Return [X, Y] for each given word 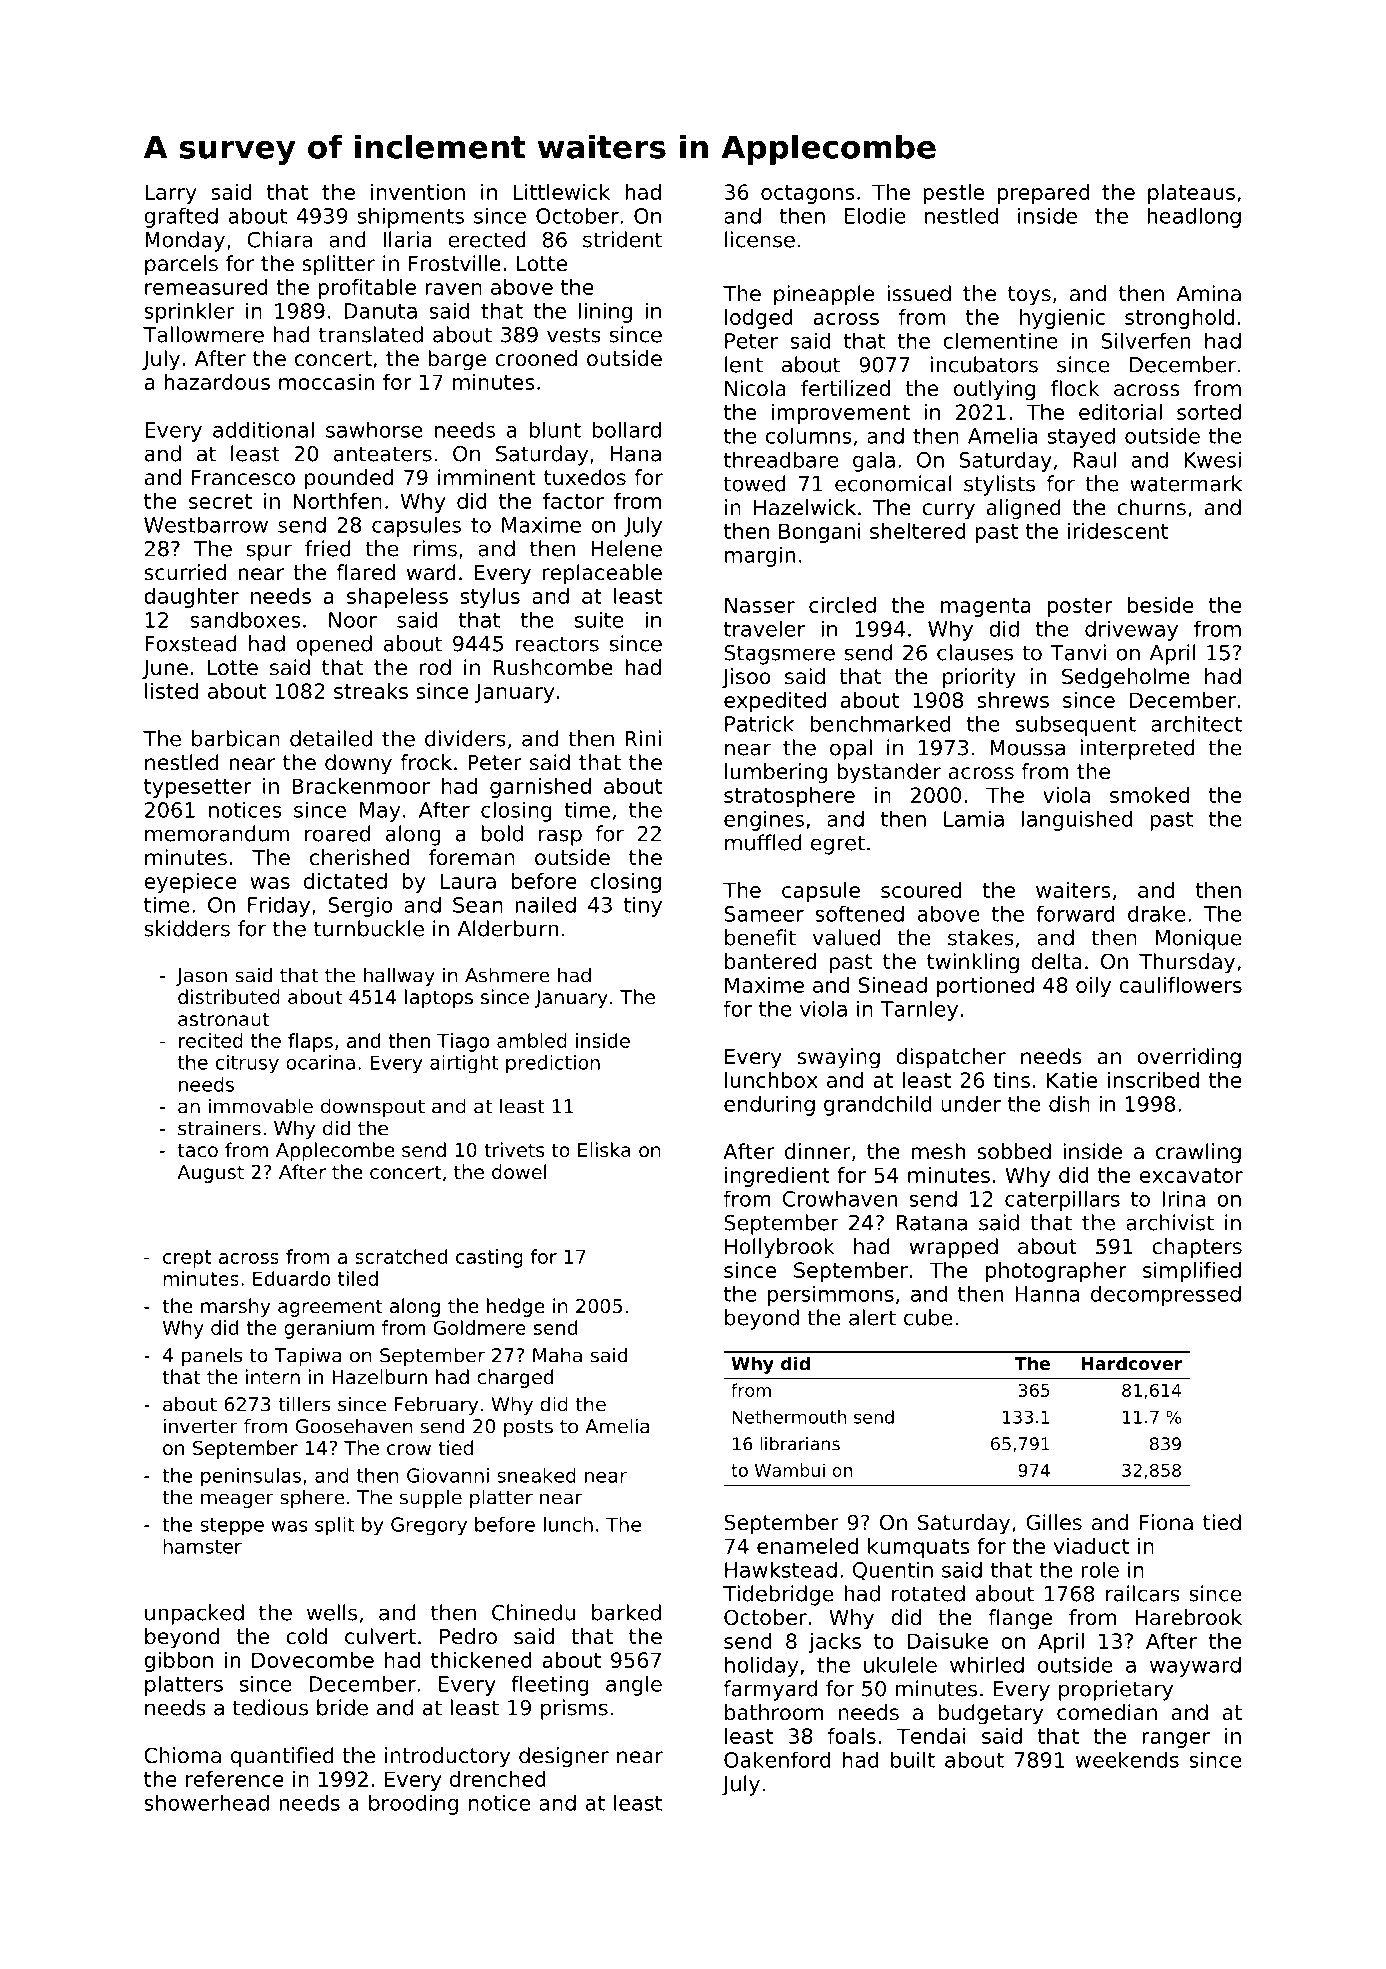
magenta [986, 607]
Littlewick [562, 192]
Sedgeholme [1126, 678]
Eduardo [292, 1278]
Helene [627, 548]
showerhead [206, 1802]
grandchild [878, 1105]
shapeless [397, 598]
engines [764, 820]
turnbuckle [369, 928]
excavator [1191, 1175]
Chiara [279, 239]
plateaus [1191, 194]
